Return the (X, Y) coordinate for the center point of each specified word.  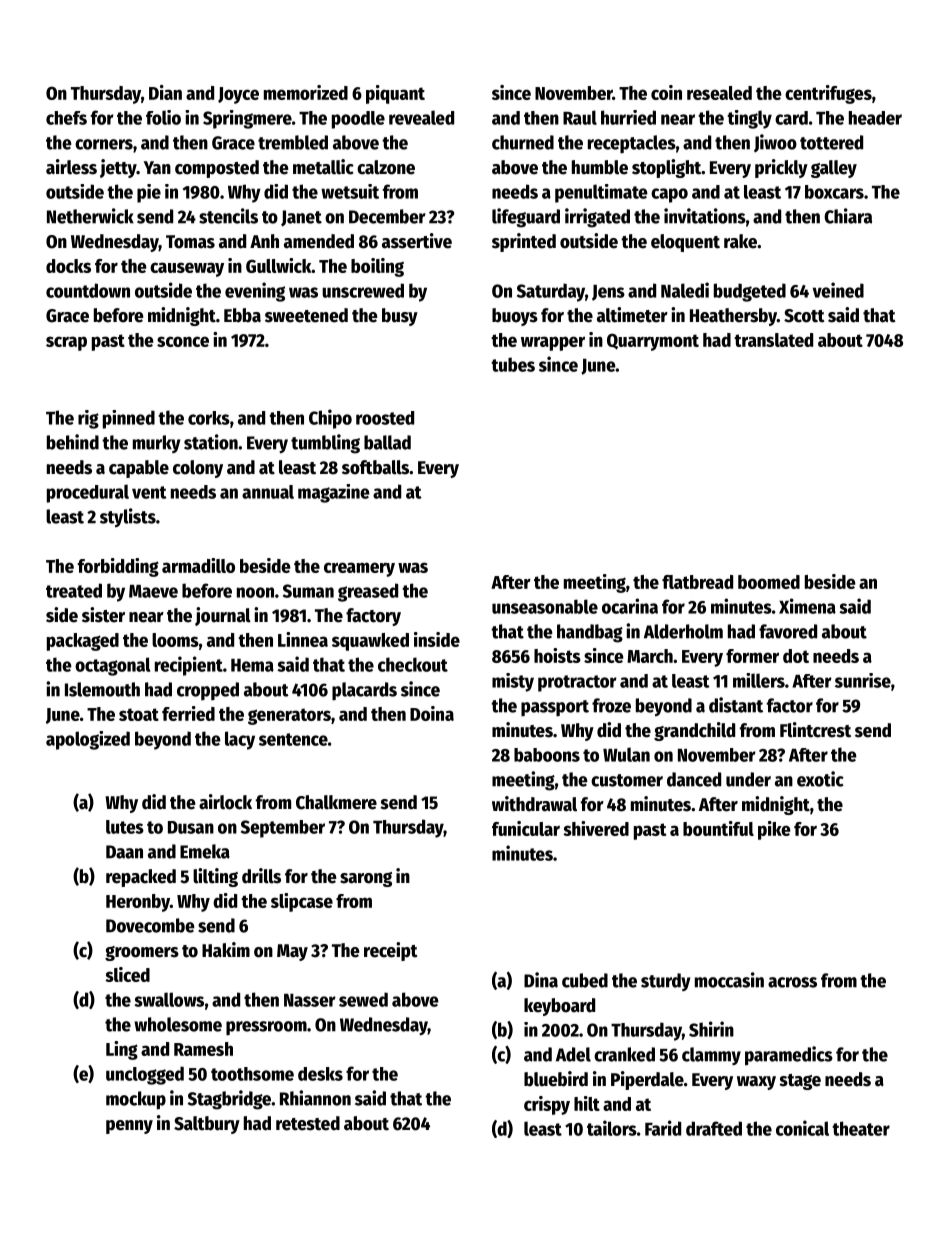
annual (268, 492)
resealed (719, 93)
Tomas (190, 242)
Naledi (685, 290)
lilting (215, 877)
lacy (240, 740)
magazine (334, 493)
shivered (596, 828)
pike (774, 830)
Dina (541, 980)
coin (666, 92)
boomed (769, 582)
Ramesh (203, 1049)
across (792, 982)
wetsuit (350, 191)
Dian (165, 92)
